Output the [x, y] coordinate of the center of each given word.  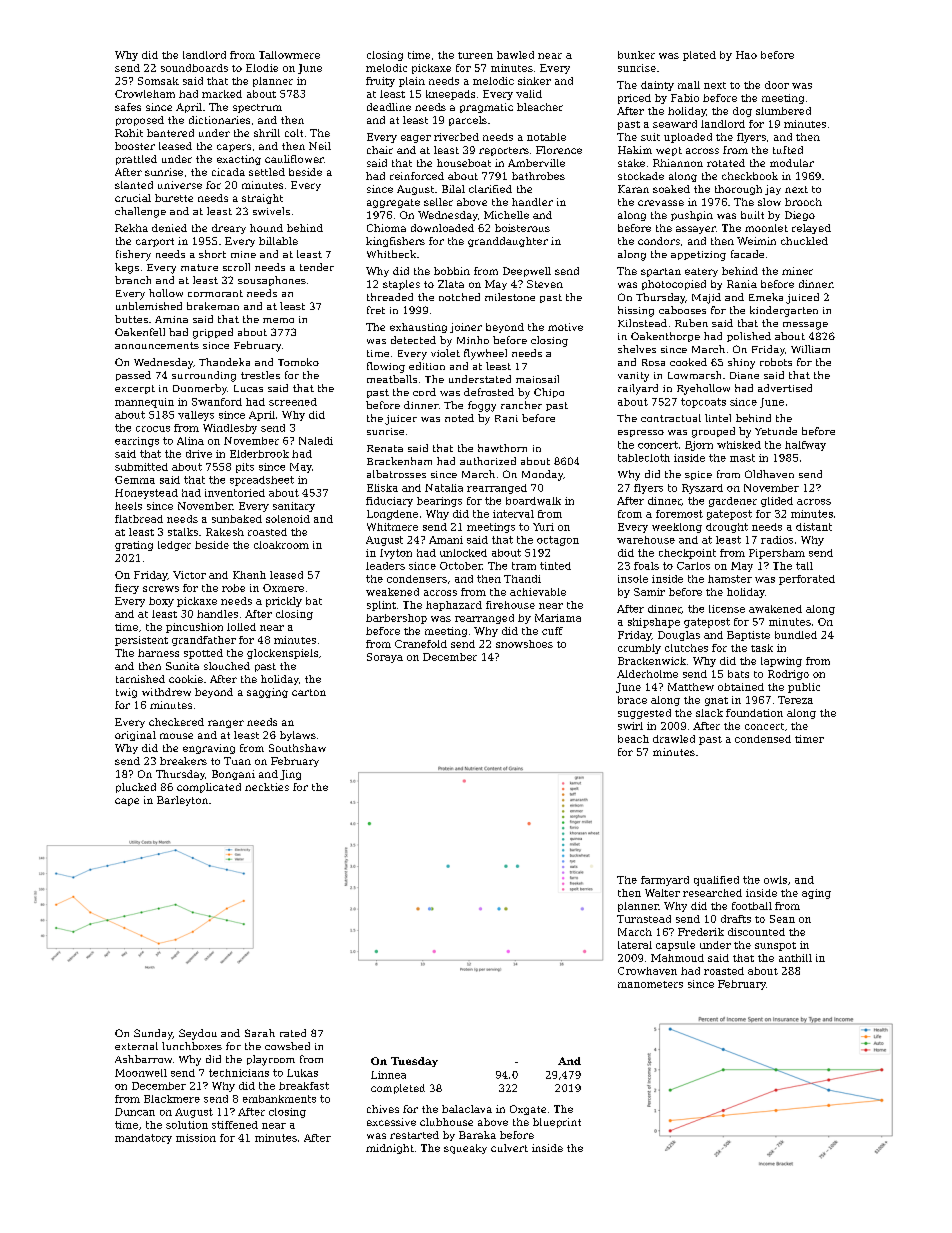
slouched [227, 666]
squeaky [465, 1149]
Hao [746, 55]
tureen [475, 55]
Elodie [262, 68]
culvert [509, 1148]
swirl [630, 726]
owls [775, 880]
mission [196, 1138]
